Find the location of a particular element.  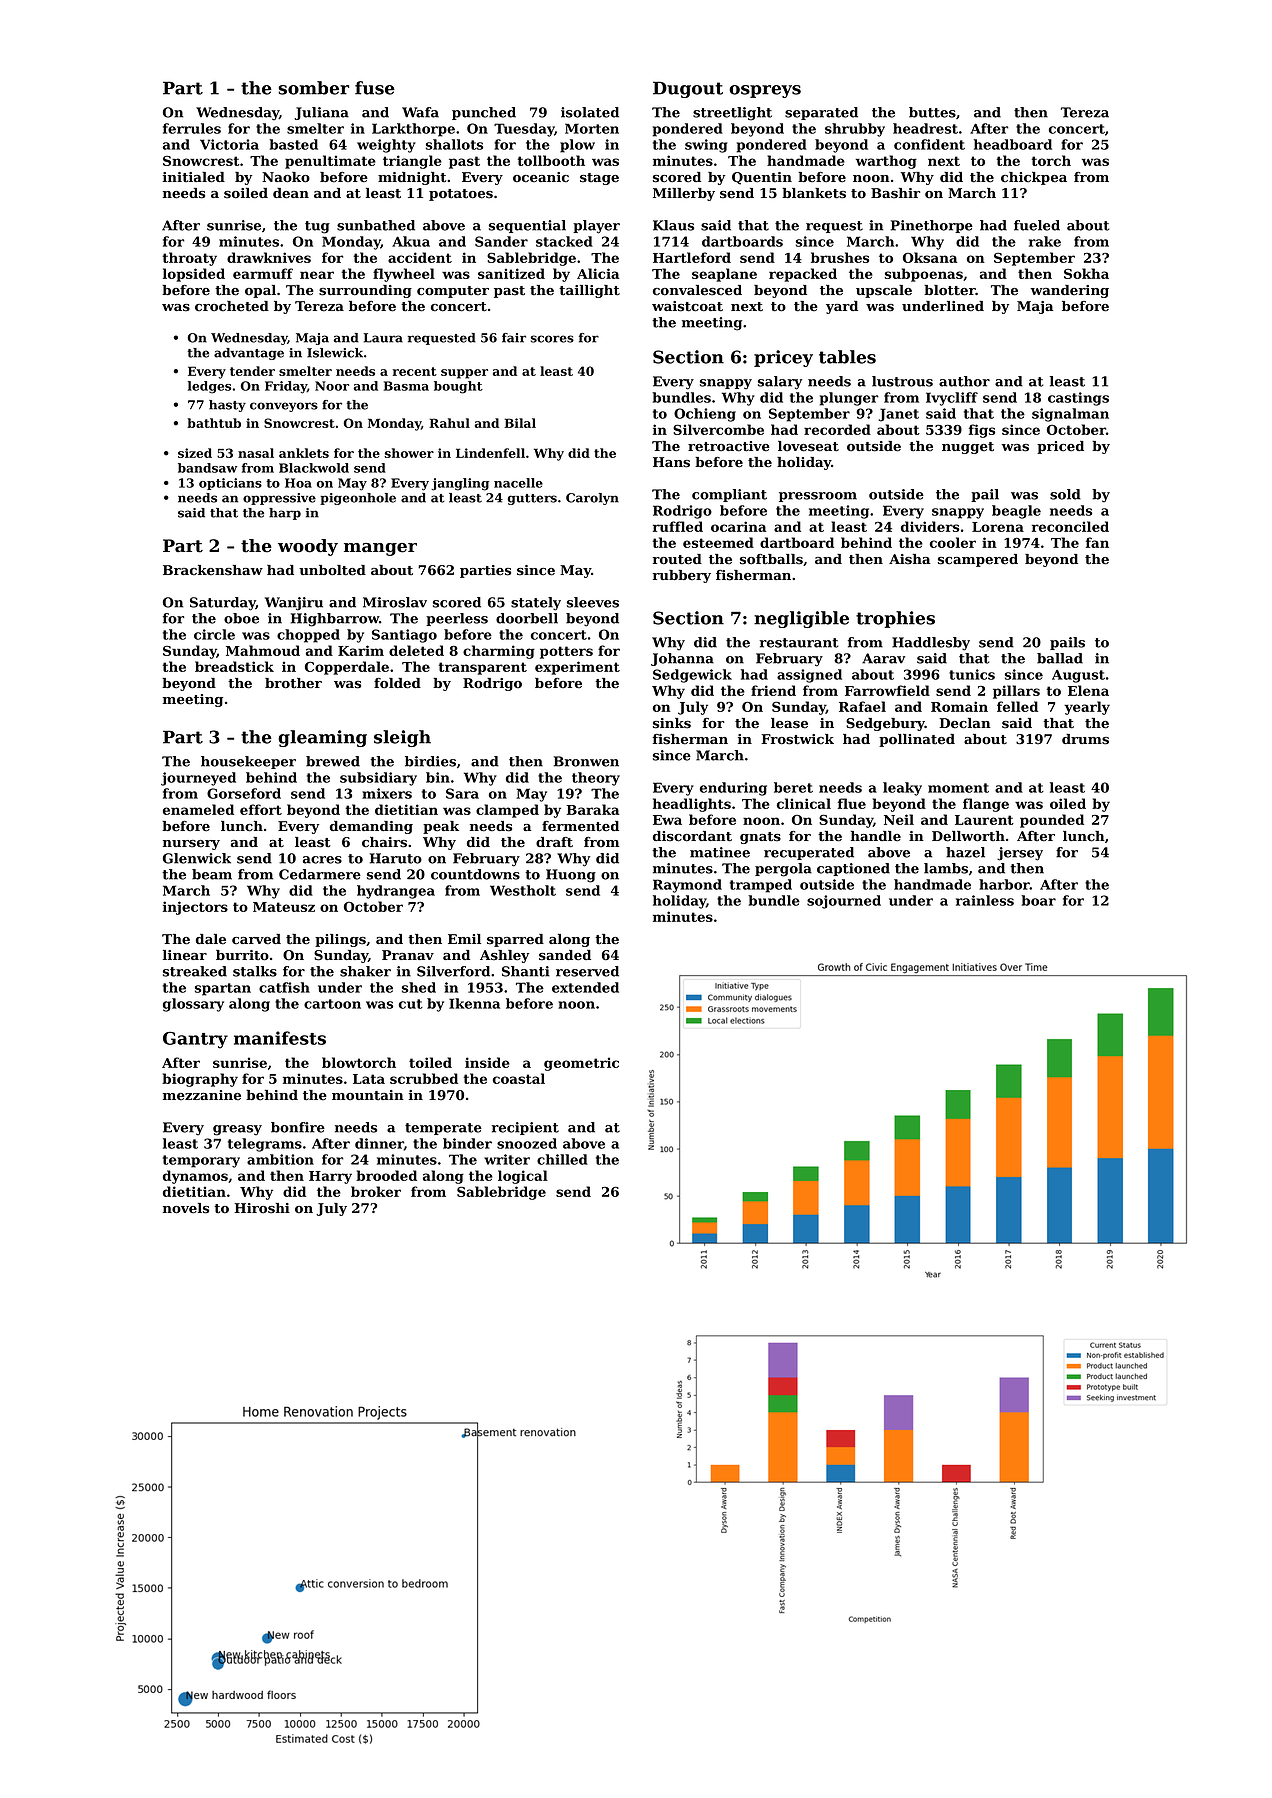

burrito is located at coordinates (242, 955).
